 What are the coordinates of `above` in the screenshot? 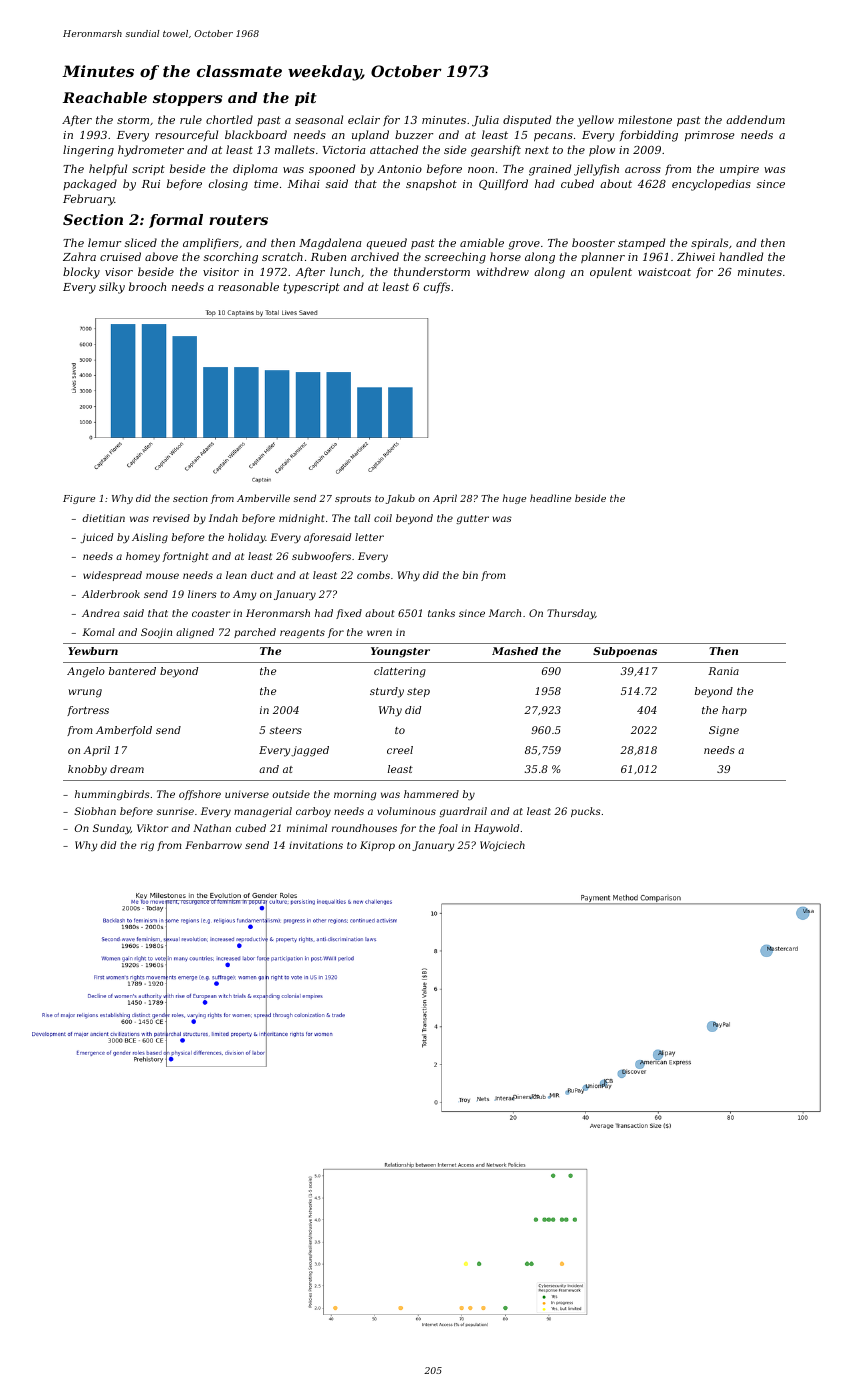 It's located at (161, 256).
